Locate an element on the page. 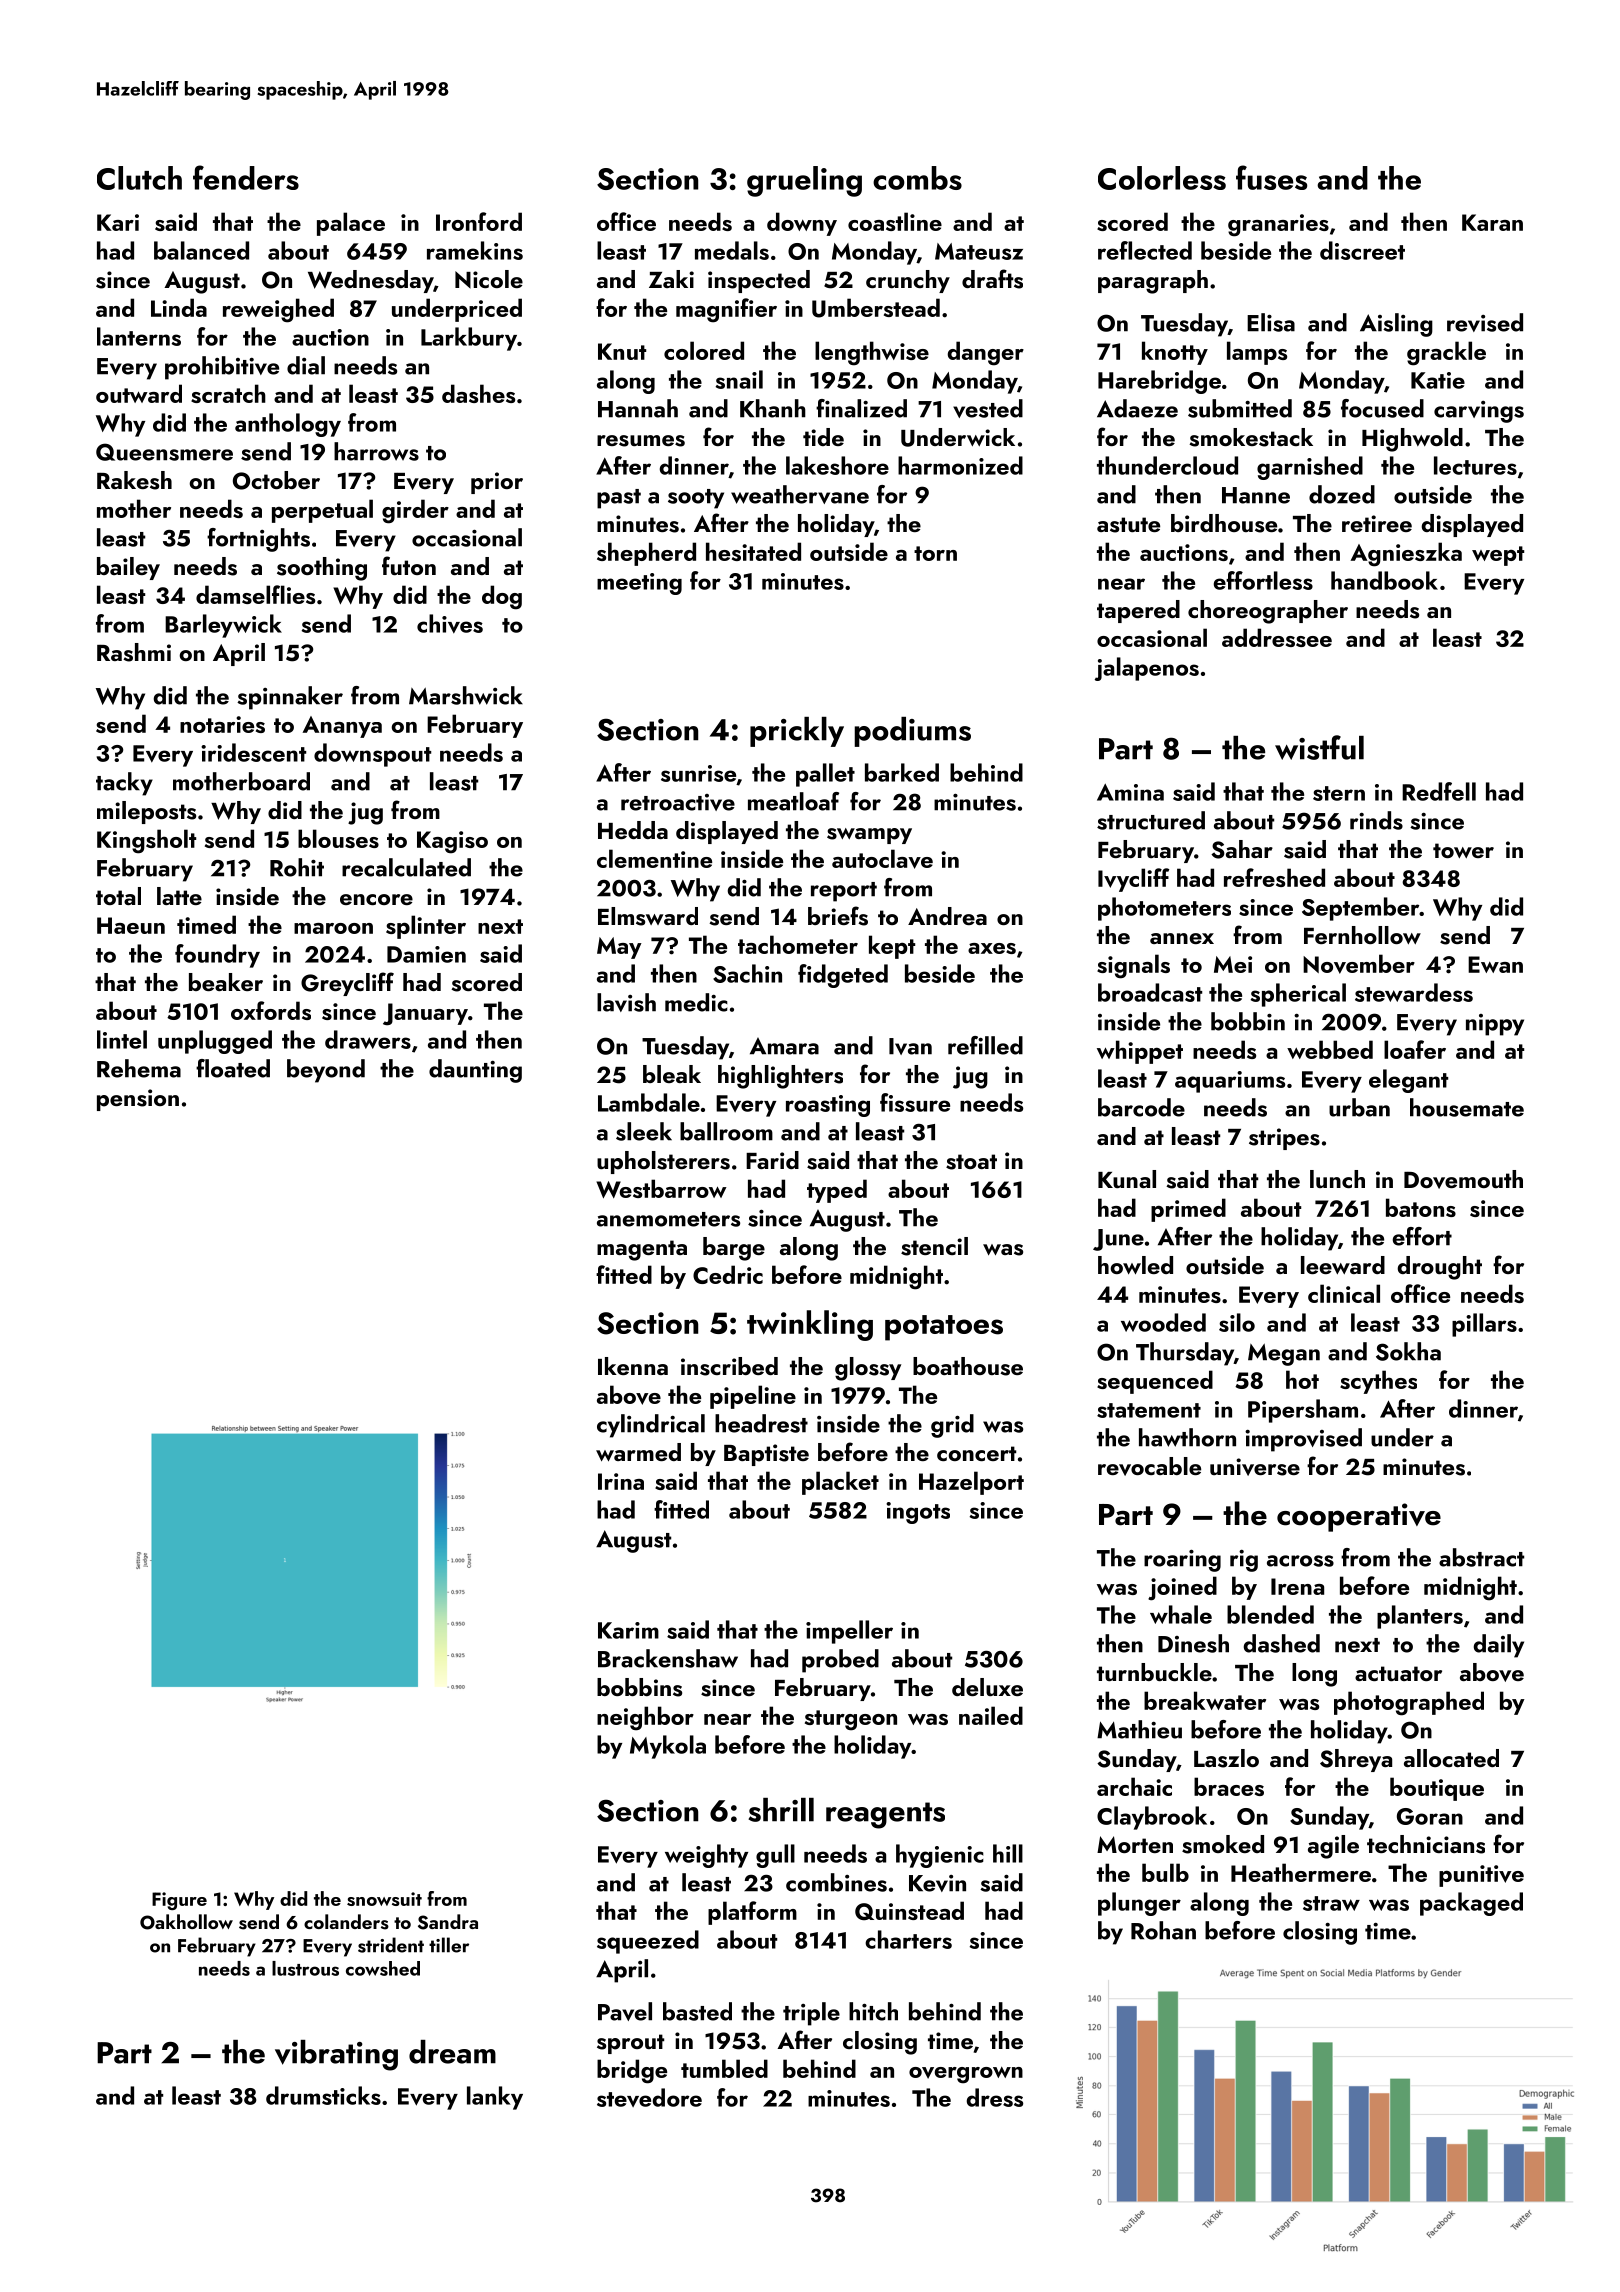  lintel is located at coordinates (122, 1039).
